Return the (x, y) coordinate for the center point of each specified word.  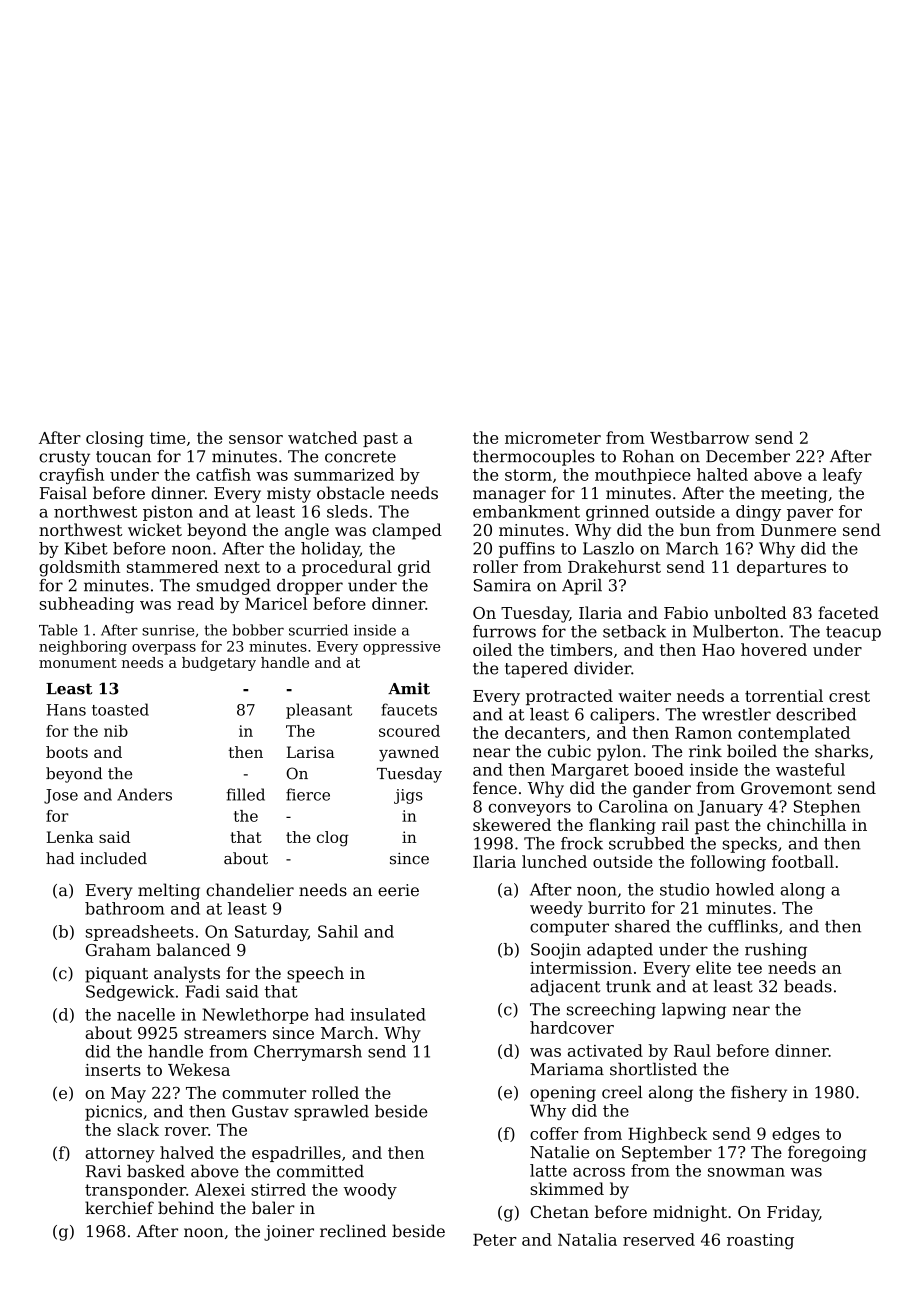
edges (796, 1135)
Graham (118, 949)
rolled (335, 1092)
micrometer (553, 438)
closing (115, 439)
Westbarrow (699, 437)
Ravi (103, 1171)
